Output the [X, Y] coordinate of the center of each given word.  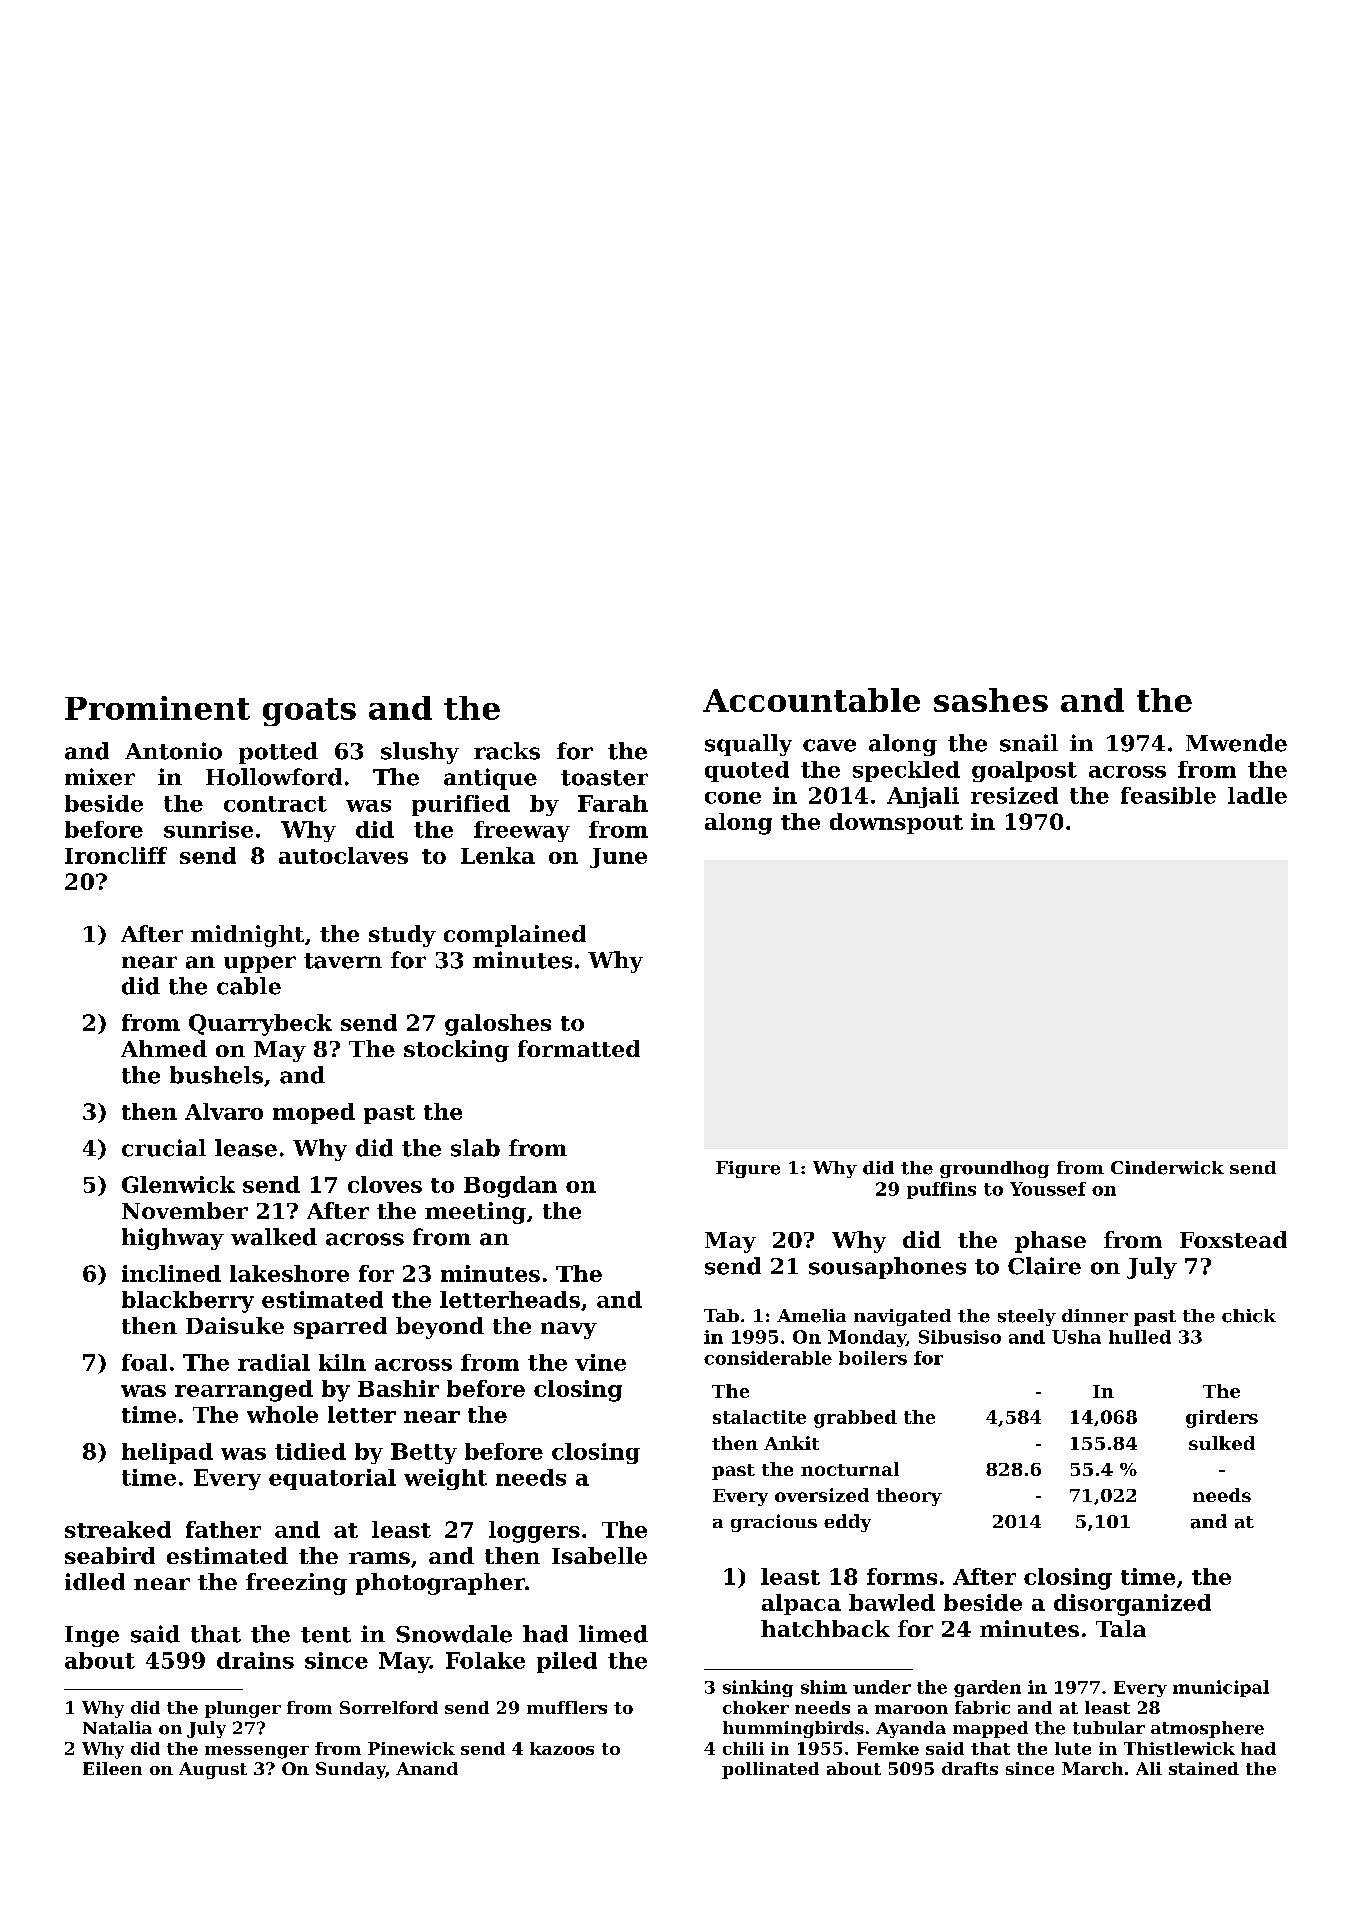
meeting [475, 1213]
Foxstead [1233, 1239]
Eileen [112, 1768]
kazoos [562, 1748]
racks [507, 751]
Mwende [1236, 743]
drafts [970, 1768]
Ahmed [164, 1048]
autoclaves [343, 855]
